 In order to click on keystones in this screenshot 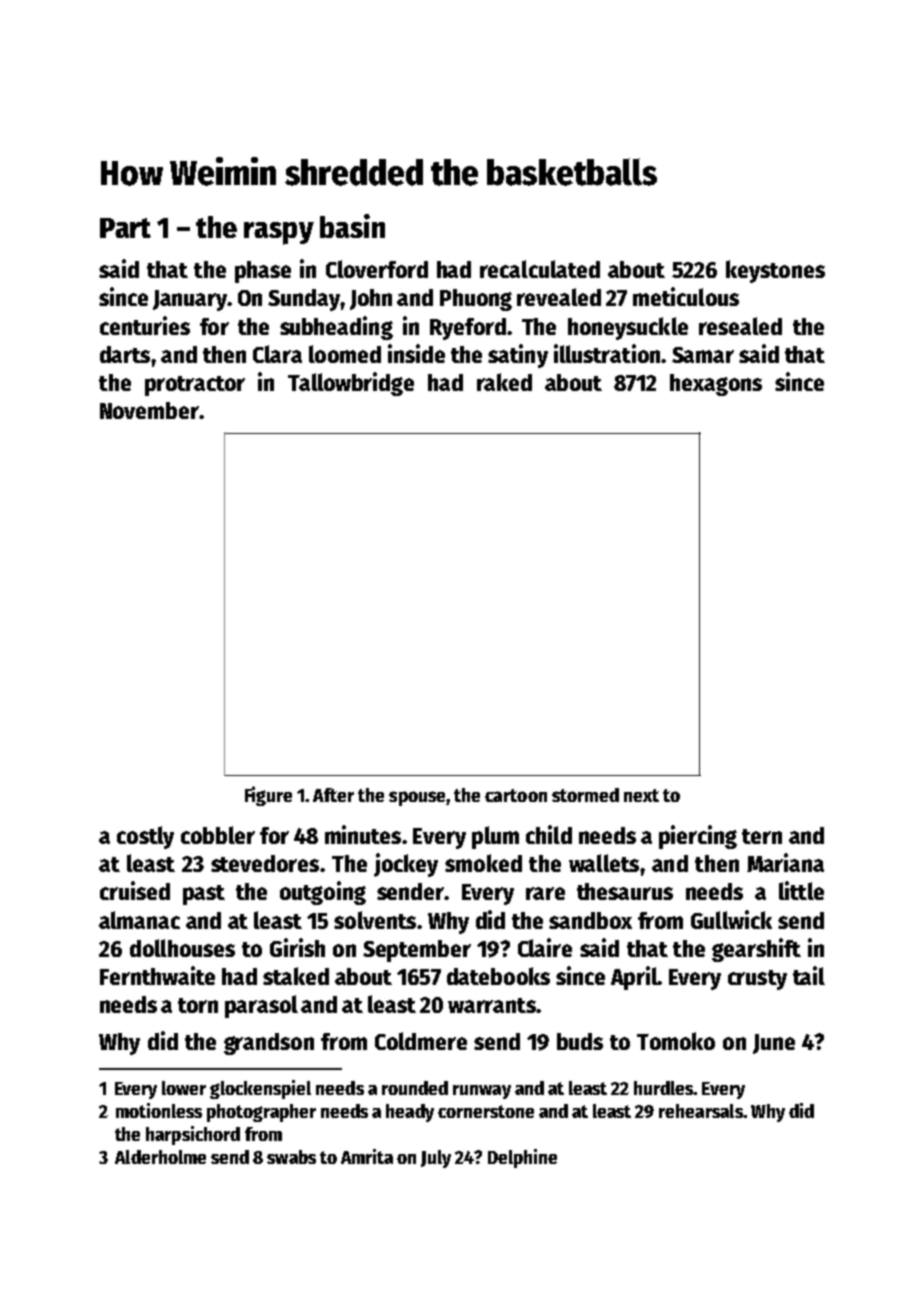, I will do `click(775, 271)`.
